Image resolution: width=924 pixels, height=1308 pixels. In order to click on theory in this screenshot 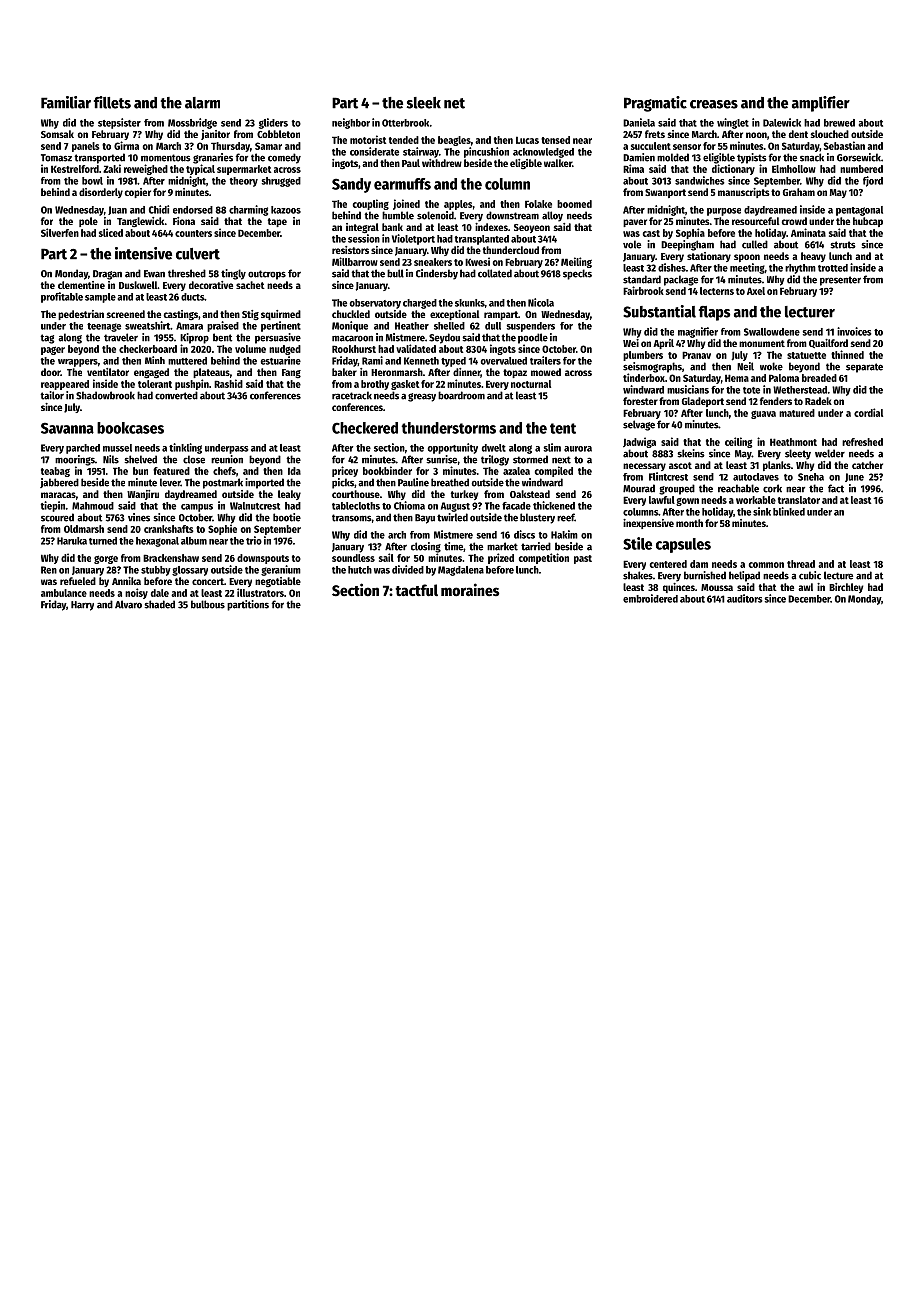, I will do `click(244, 182)`.
